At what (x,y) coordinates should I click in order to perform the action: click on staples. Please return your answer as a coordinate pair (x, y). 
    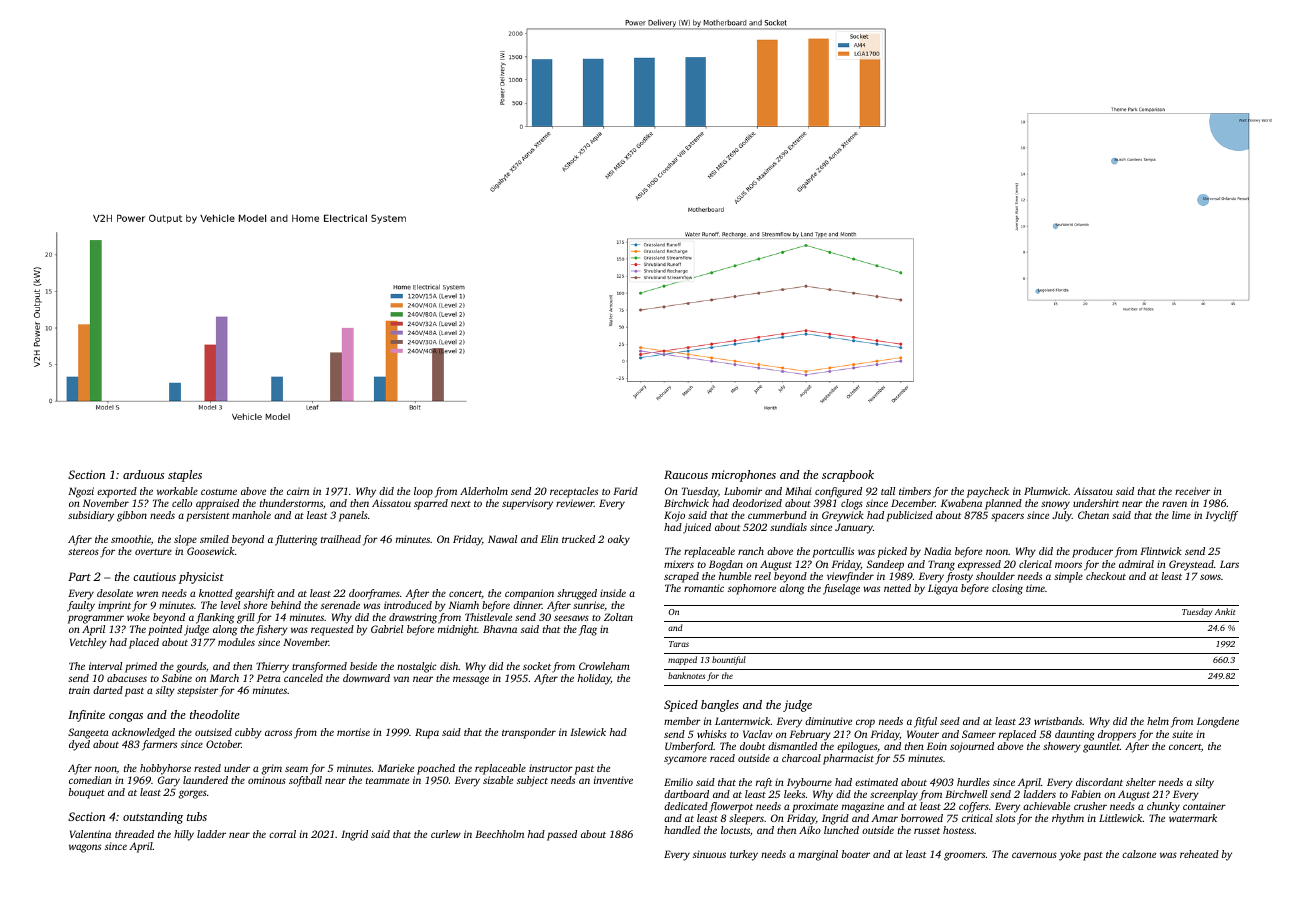
    Looking at the image, I should click on (185, 476).
